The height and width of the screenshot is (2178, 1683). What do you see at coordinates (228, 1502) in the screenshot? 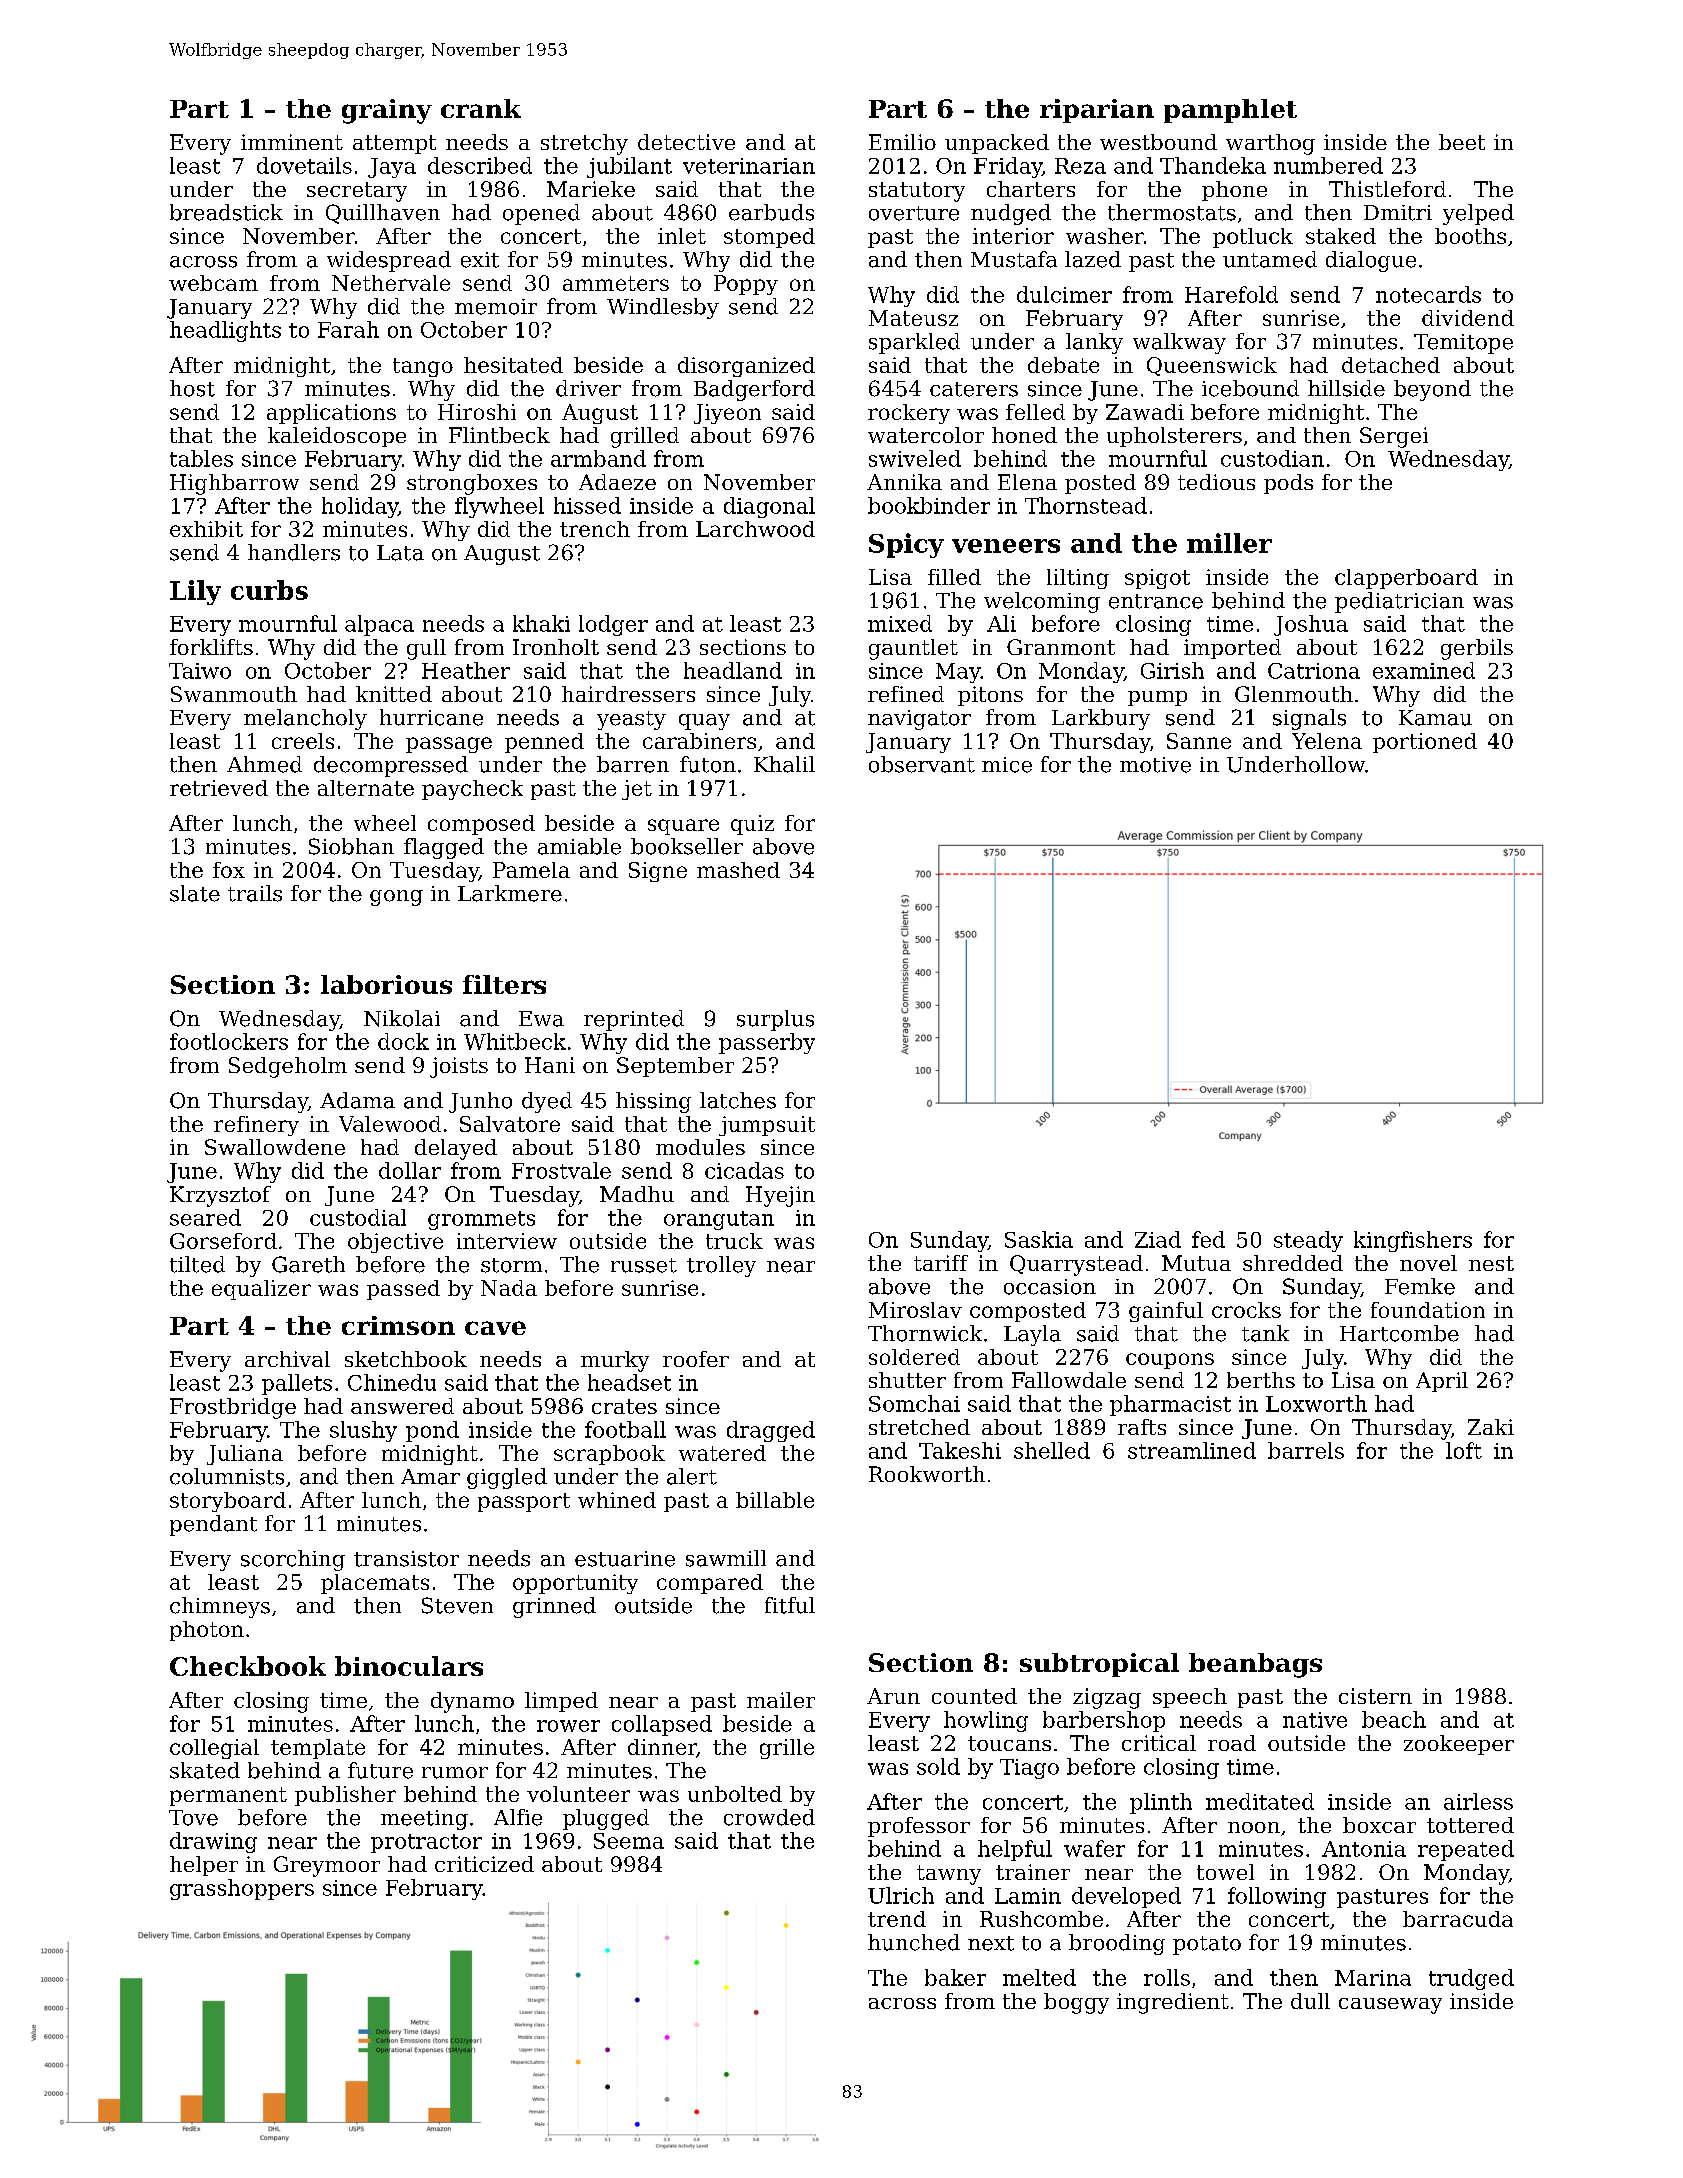
I see `storyboard` at bounding box center [228, 1502].
